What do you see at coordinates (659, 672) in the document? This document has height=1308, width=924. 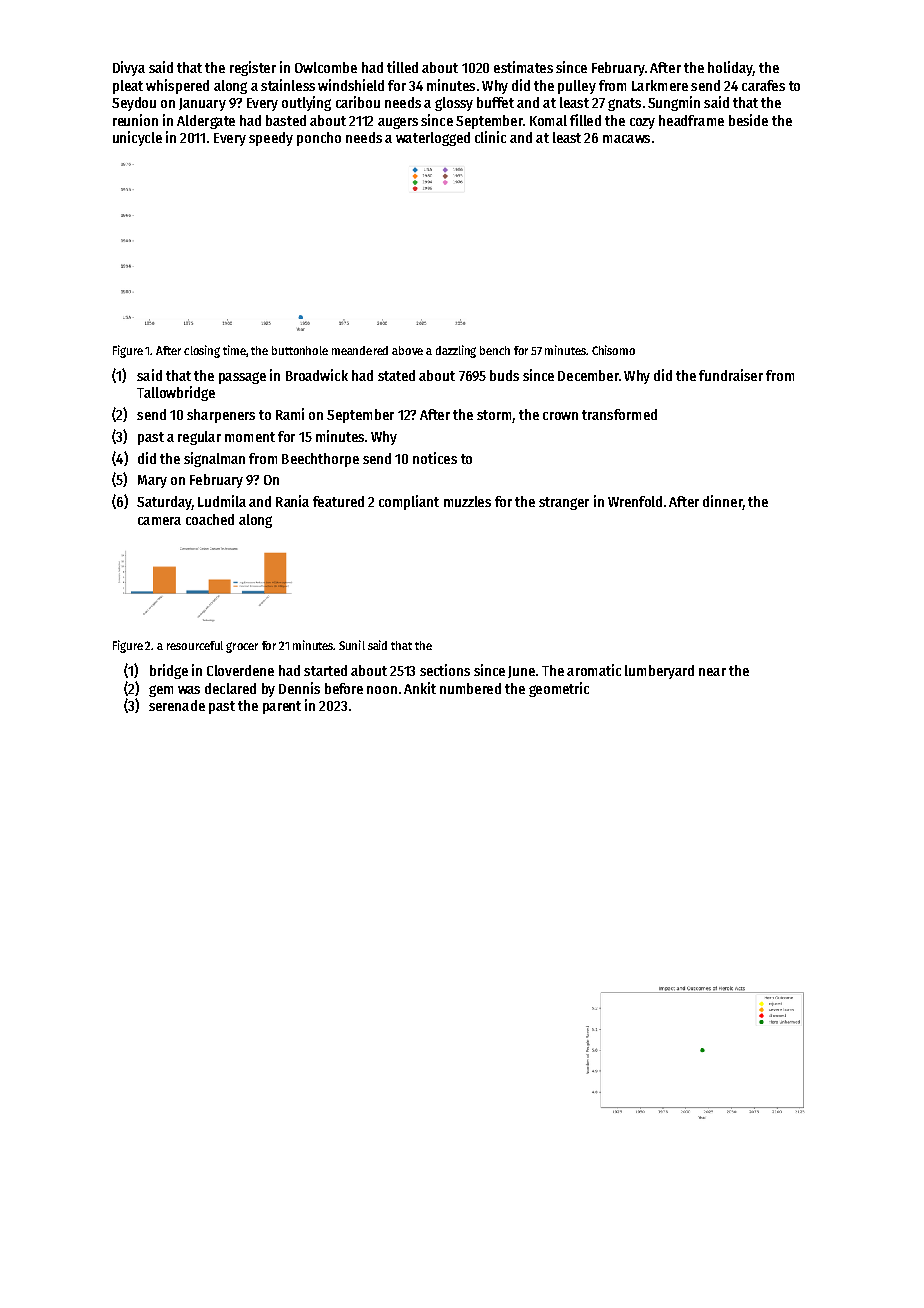 I see `lumberyard` at bounding box center [659, 672].
